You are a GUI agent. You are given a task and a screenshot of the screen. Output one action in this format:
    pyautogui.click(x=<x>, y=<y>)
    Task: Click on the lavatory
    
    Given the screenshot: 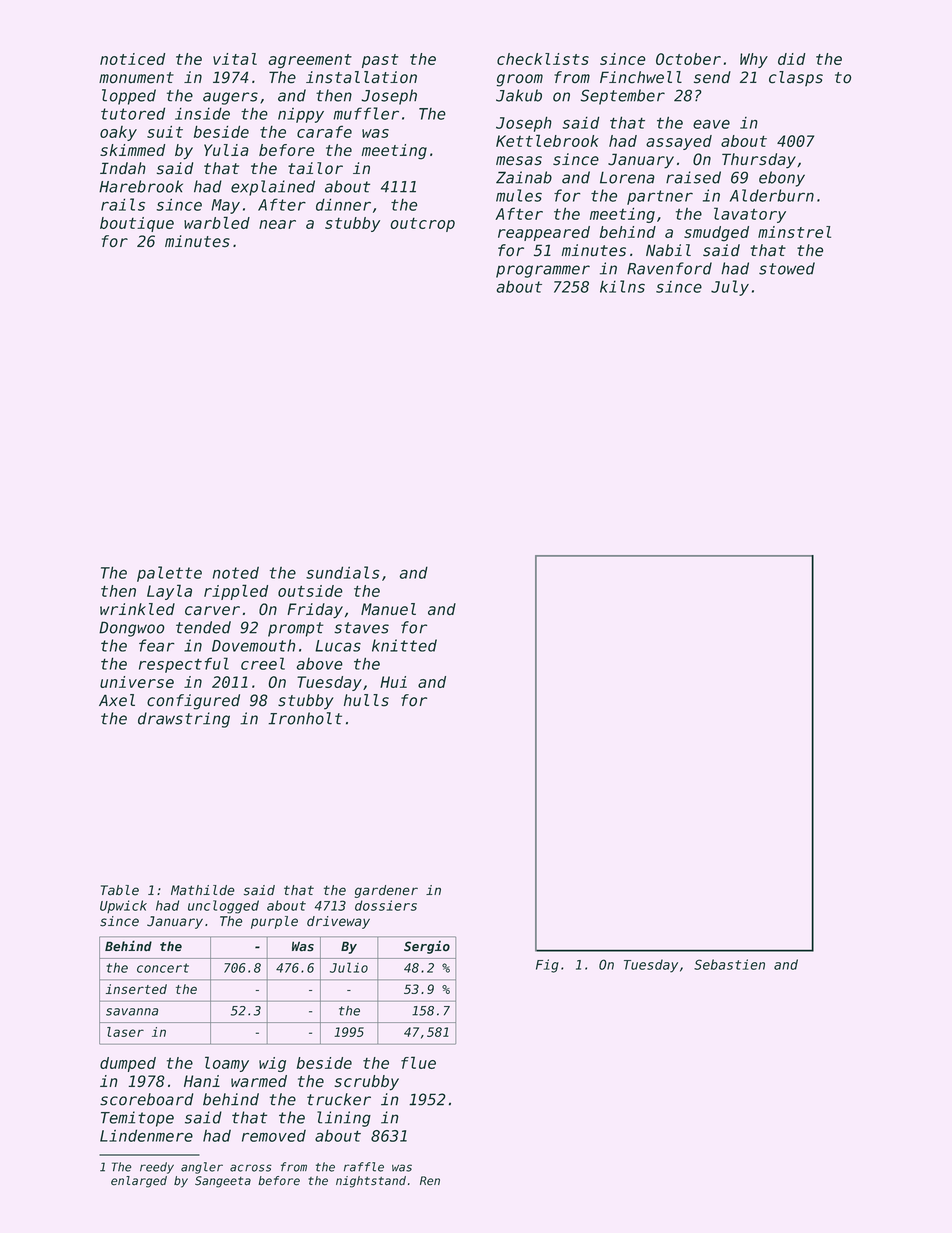 What is the action you would take?
    pyautogui.click(x=750, y=215)
